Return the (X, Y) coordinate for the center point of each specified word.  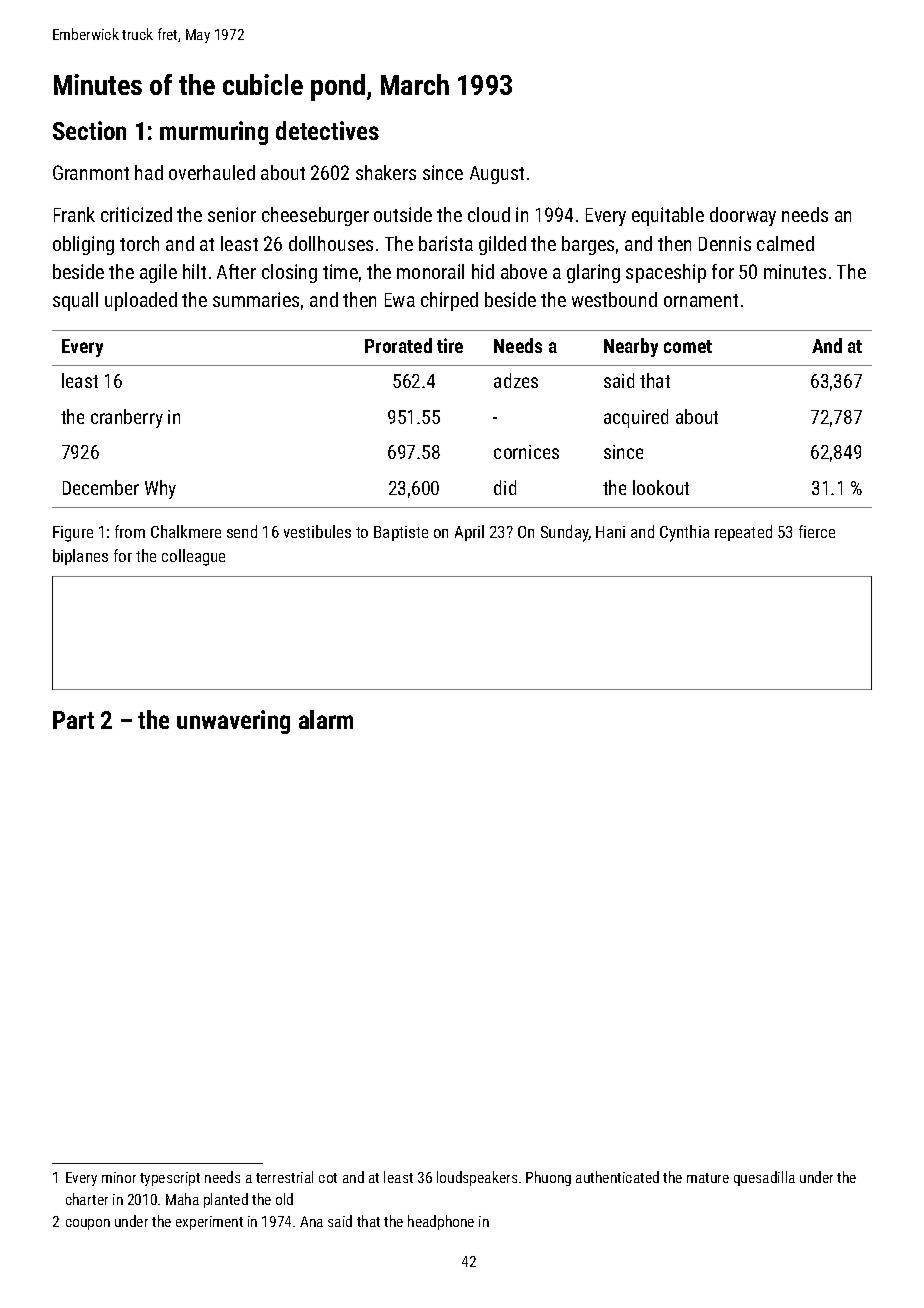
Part (73, 720)
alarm (326, 719)
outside (403, 214)
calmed (785, 243)
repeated (743, 533)
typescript (170, 1179)
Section (89, 130)
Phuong (548, 1178)
